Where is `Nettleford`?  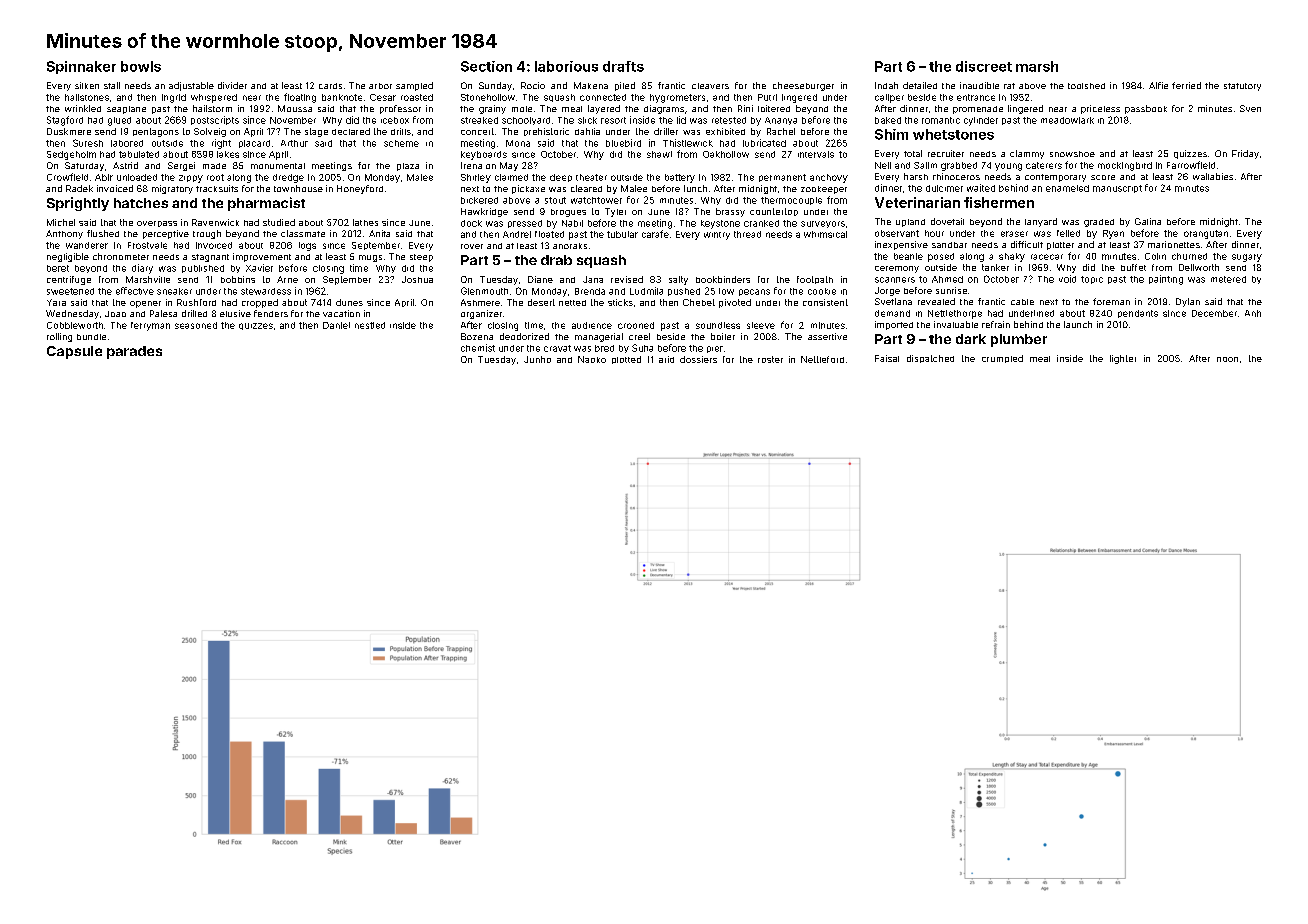
Nettleford is located at coordinates (822, 359).
